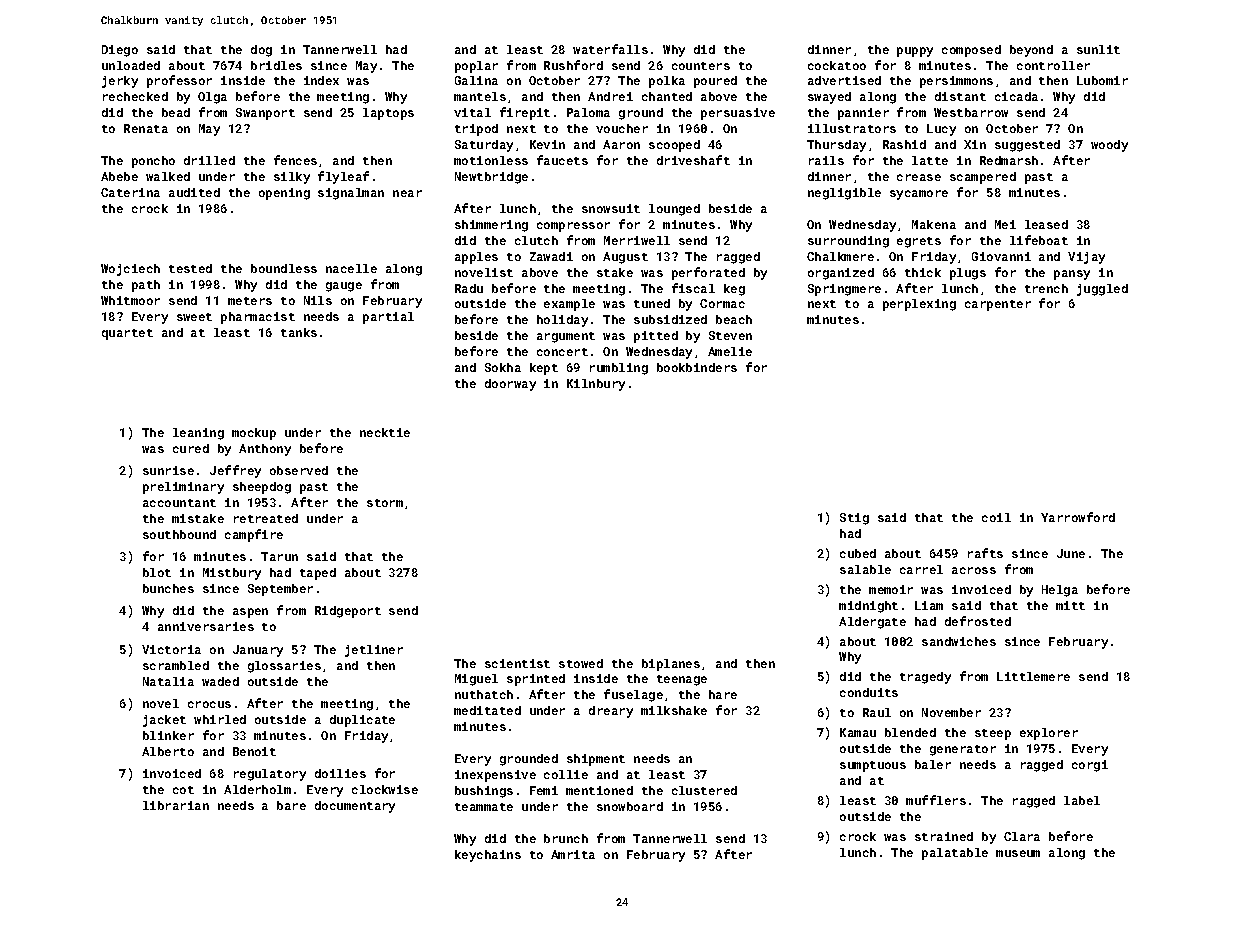 This screenshot has height=952, width=1233. I want to click on leased, so click(1046, 224).
